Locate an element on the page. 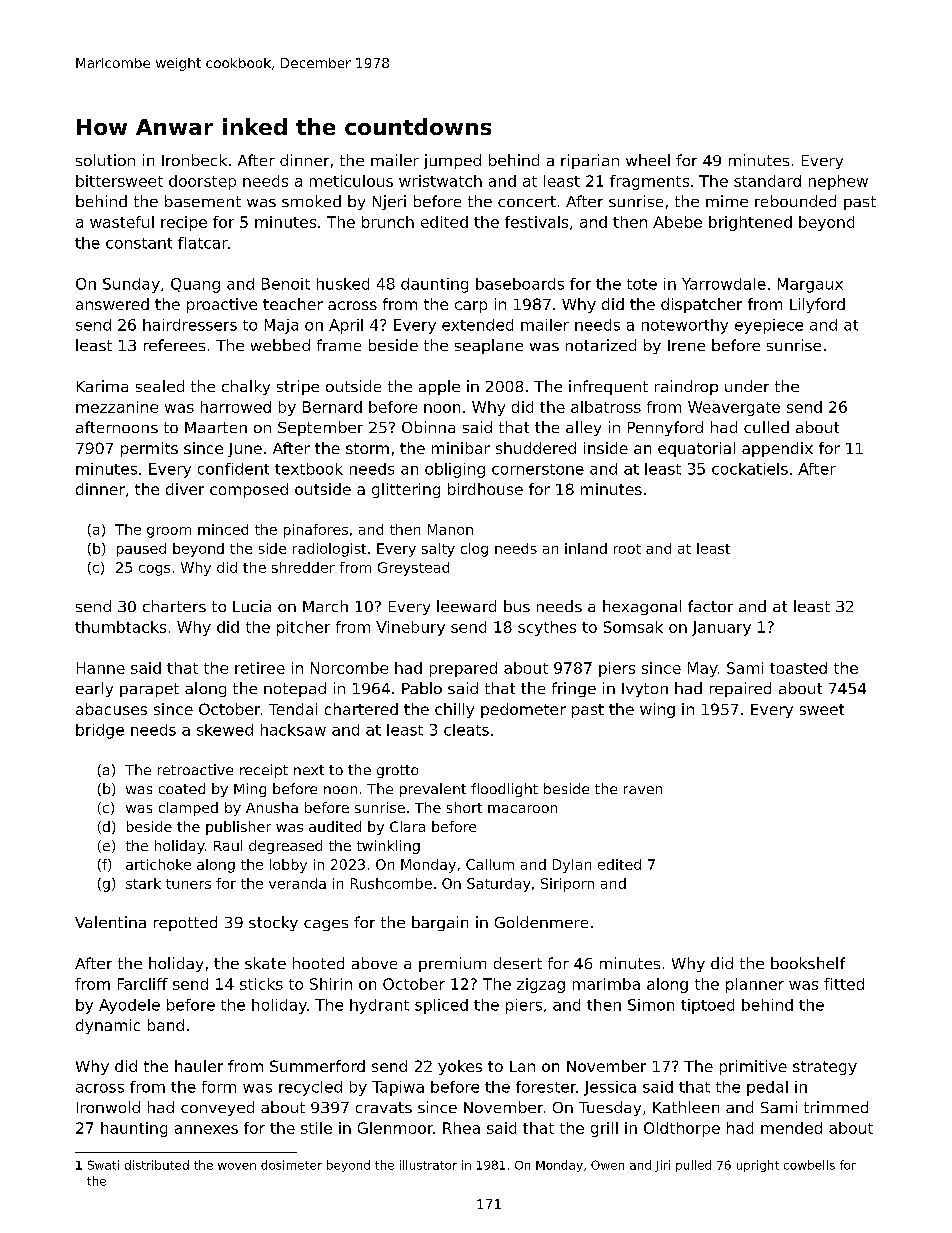 This document has height=1233, width=952. glittering is located at coordinates (406, 490).
